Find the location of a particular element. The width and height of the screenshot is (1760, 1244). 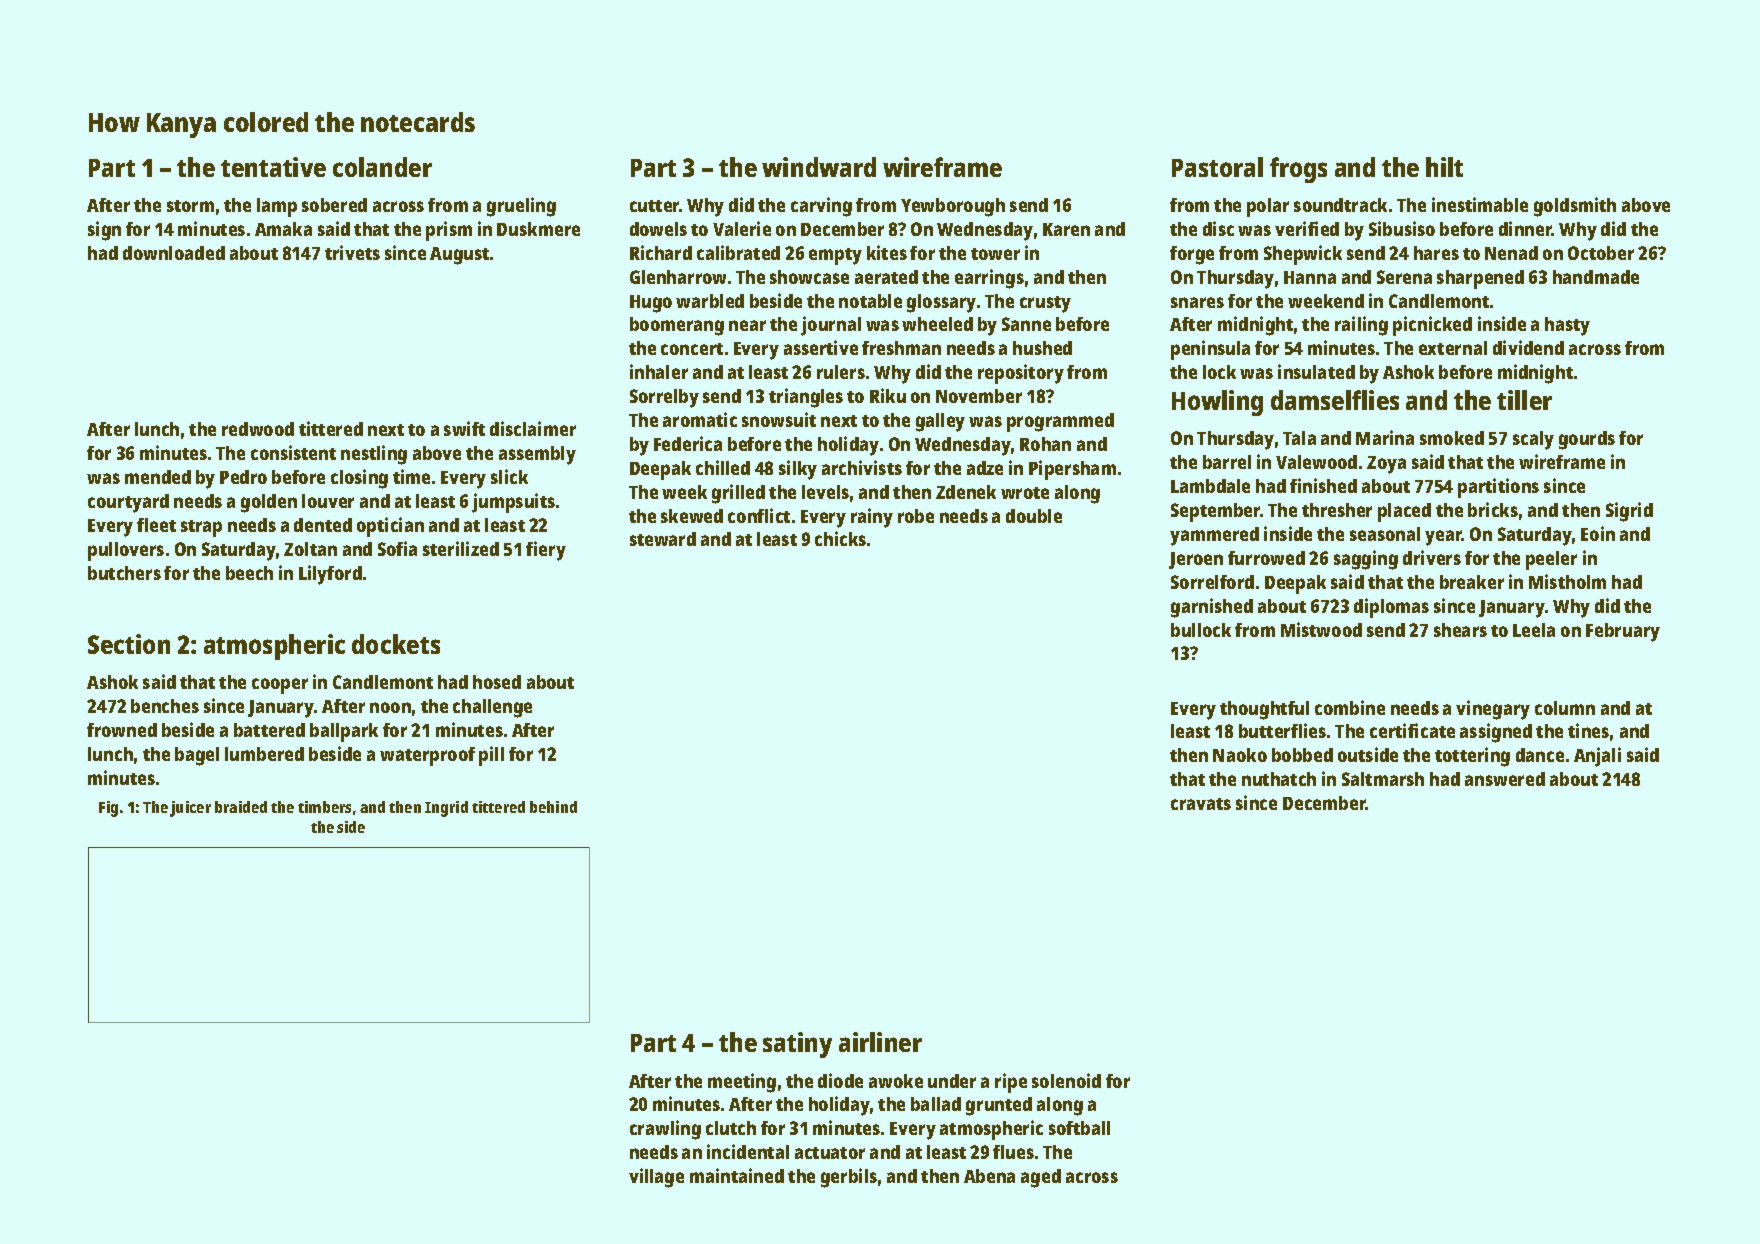

maintained is located at coordinates (737, 1175).
